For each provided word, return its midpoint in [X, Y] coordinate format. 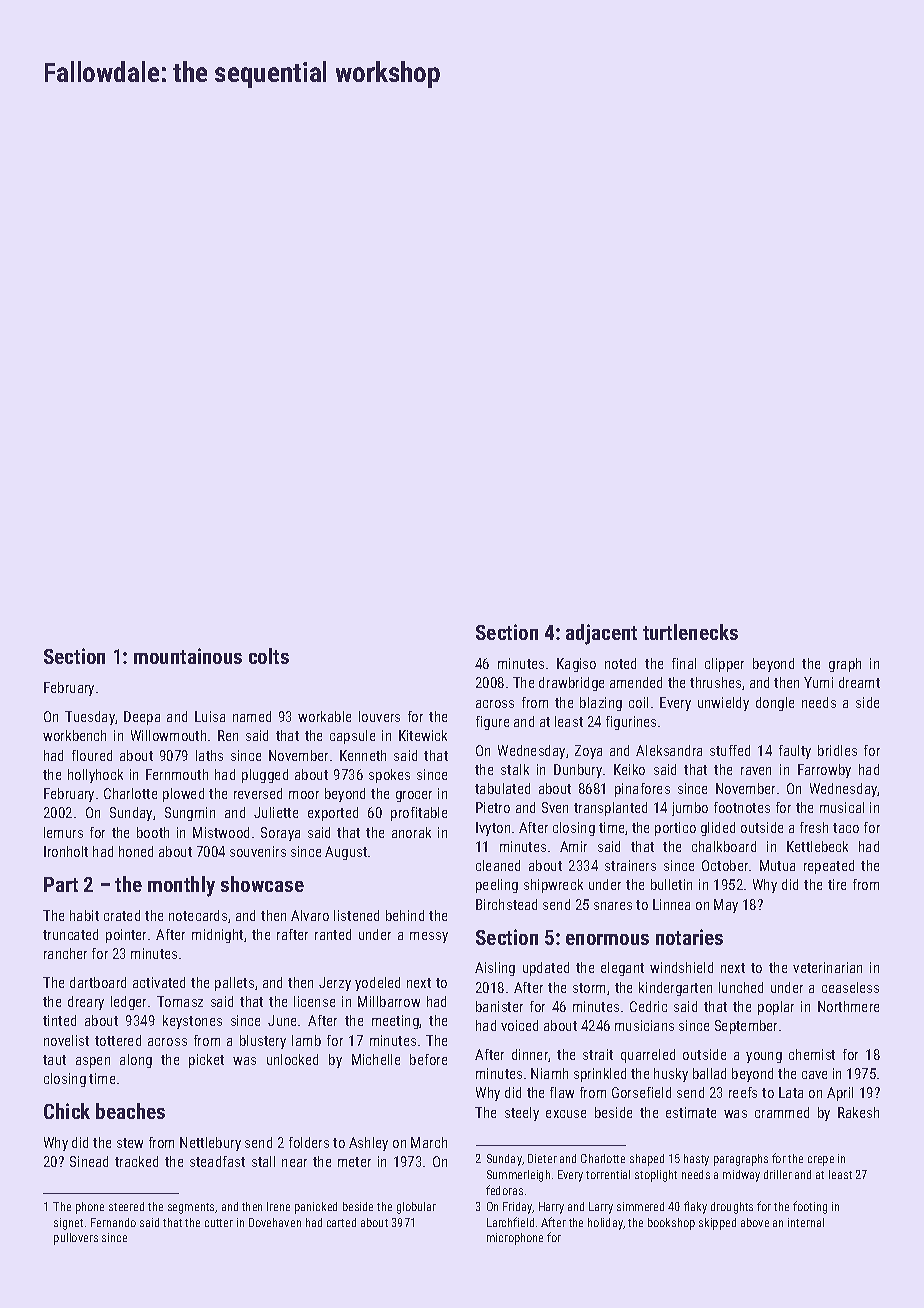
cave [814, 1075]
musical [842, 807]
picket [206, 1061]
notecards [198, 915]
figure [492, 723]
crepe [821, 1161]
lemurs [63, 832]
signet [68, 1224]
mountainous [188, 656]
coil [638, 702]
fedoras [504, 1190]
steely [522, 1114]
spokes [389, 776]
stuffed [730, 750]
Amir [573, 846]
